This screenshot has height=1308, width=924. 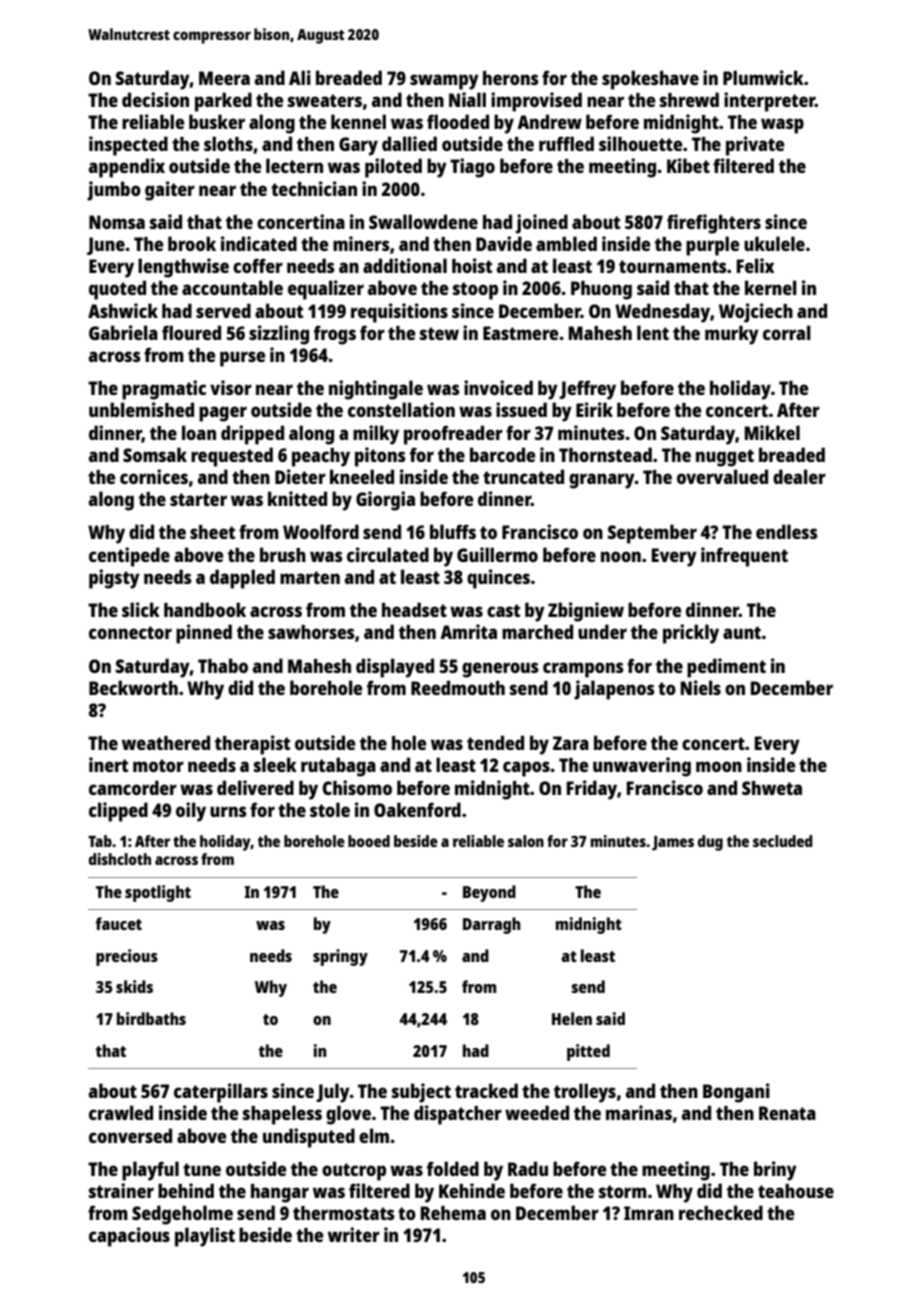 I want to click on constellation, so click(x=401, y=409).
